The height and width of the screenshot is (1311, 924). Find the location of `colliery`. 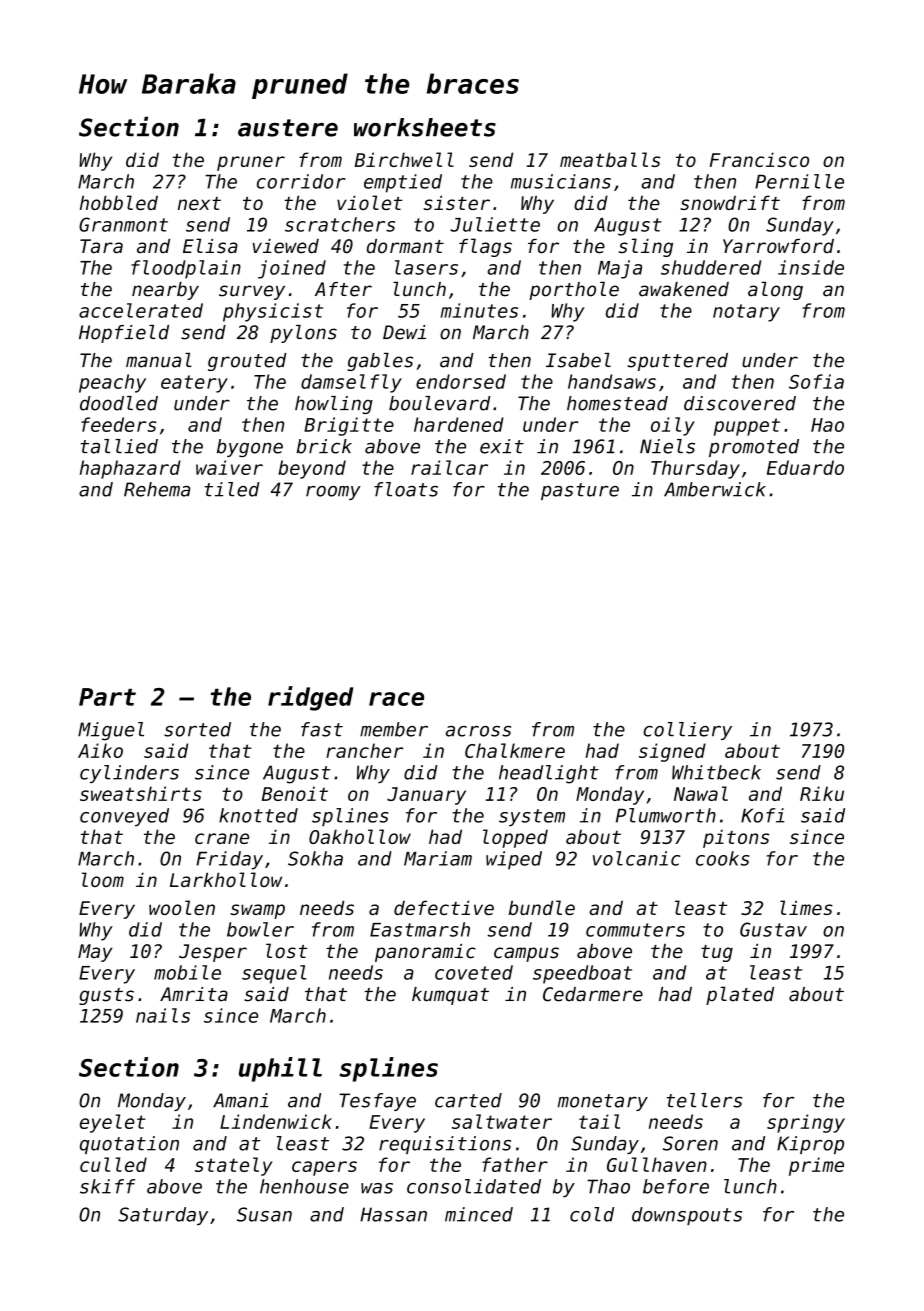

colliery is located at coordinates (687, 731).
